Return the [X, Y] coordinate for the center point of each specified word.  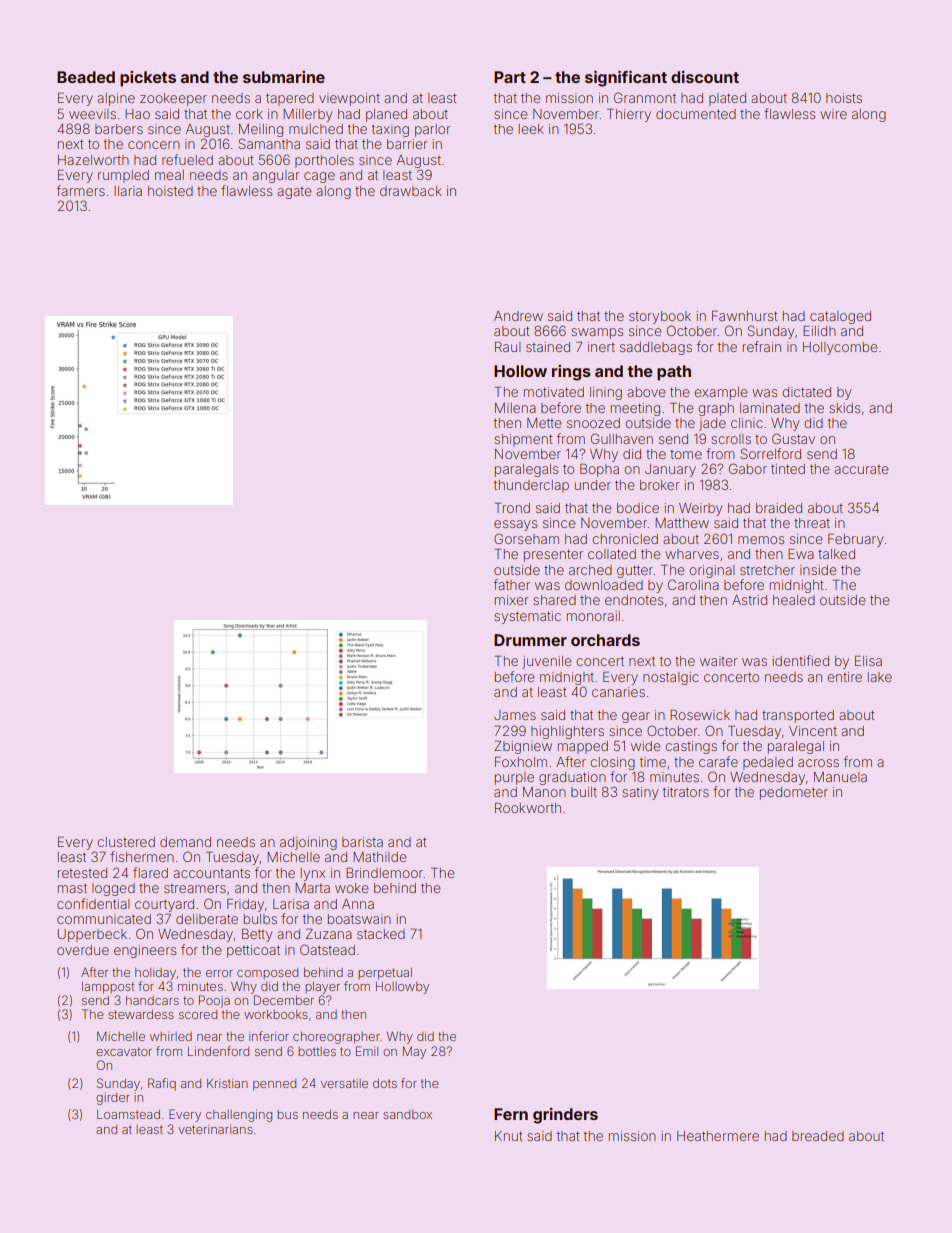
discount [705, 77]
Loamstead [128, 1114]
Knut [508, 1136]
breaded [818, 1136]
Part [510, 77]
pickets [148, 79]
